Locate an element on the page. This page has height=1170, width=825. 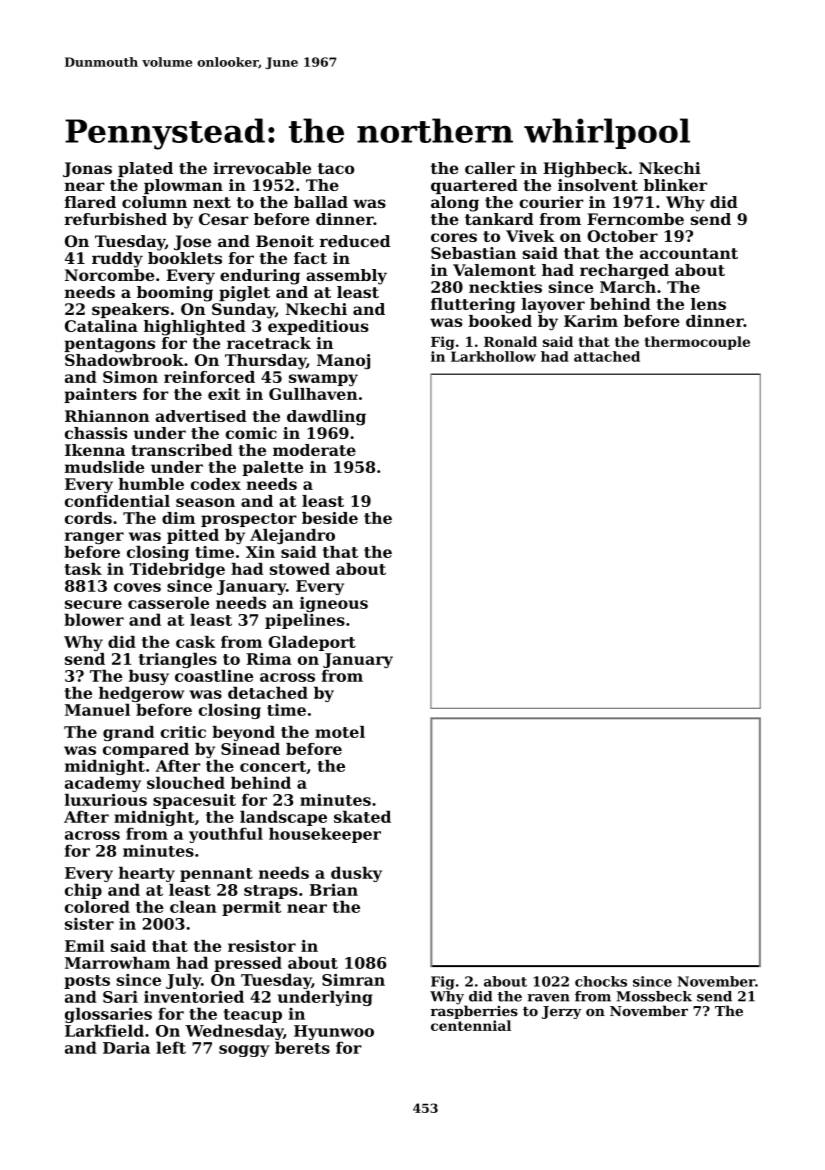
quartered is located at coordinates (474, 186).
